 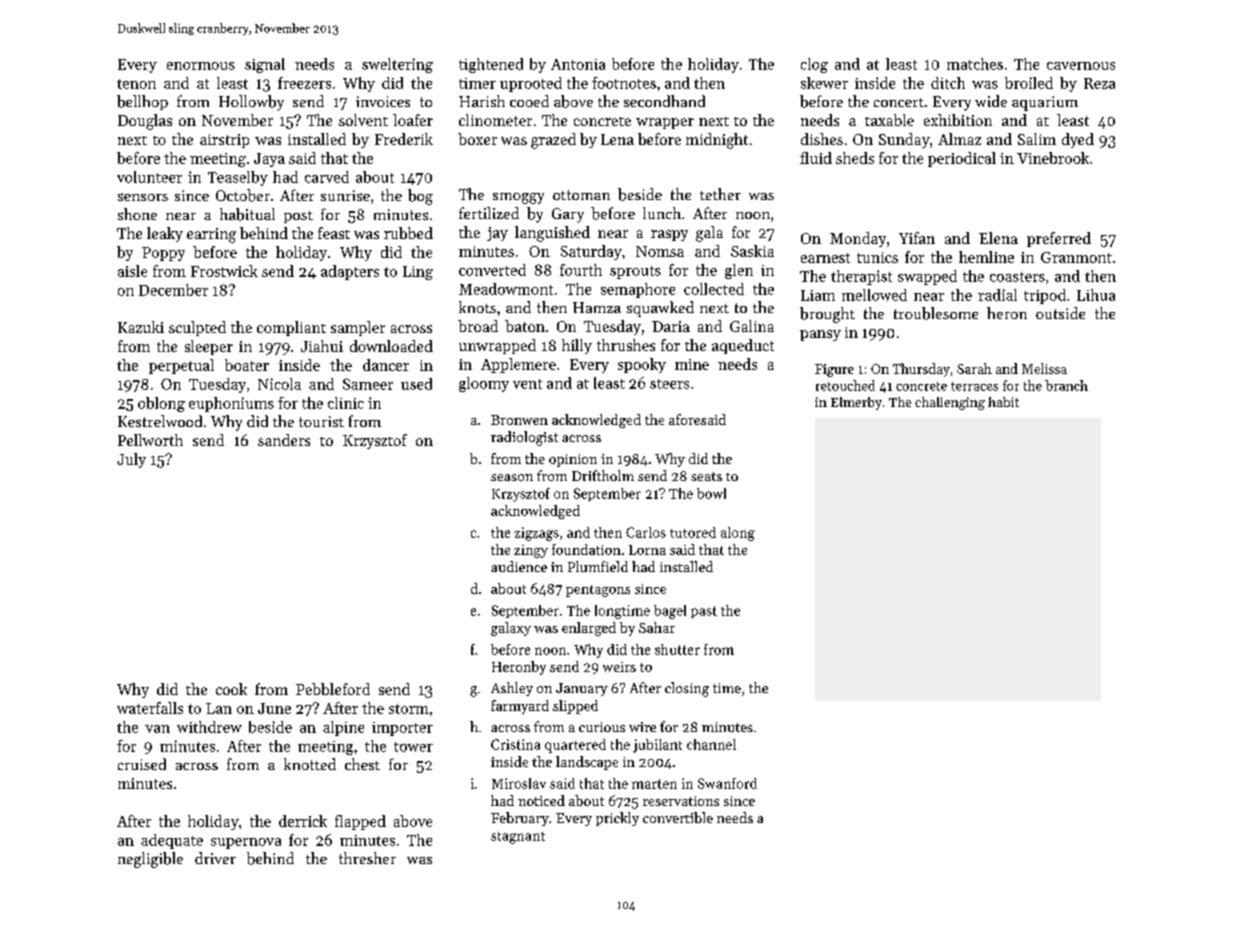 I want to click on Pebbleford, so click(x=333, y=689).
